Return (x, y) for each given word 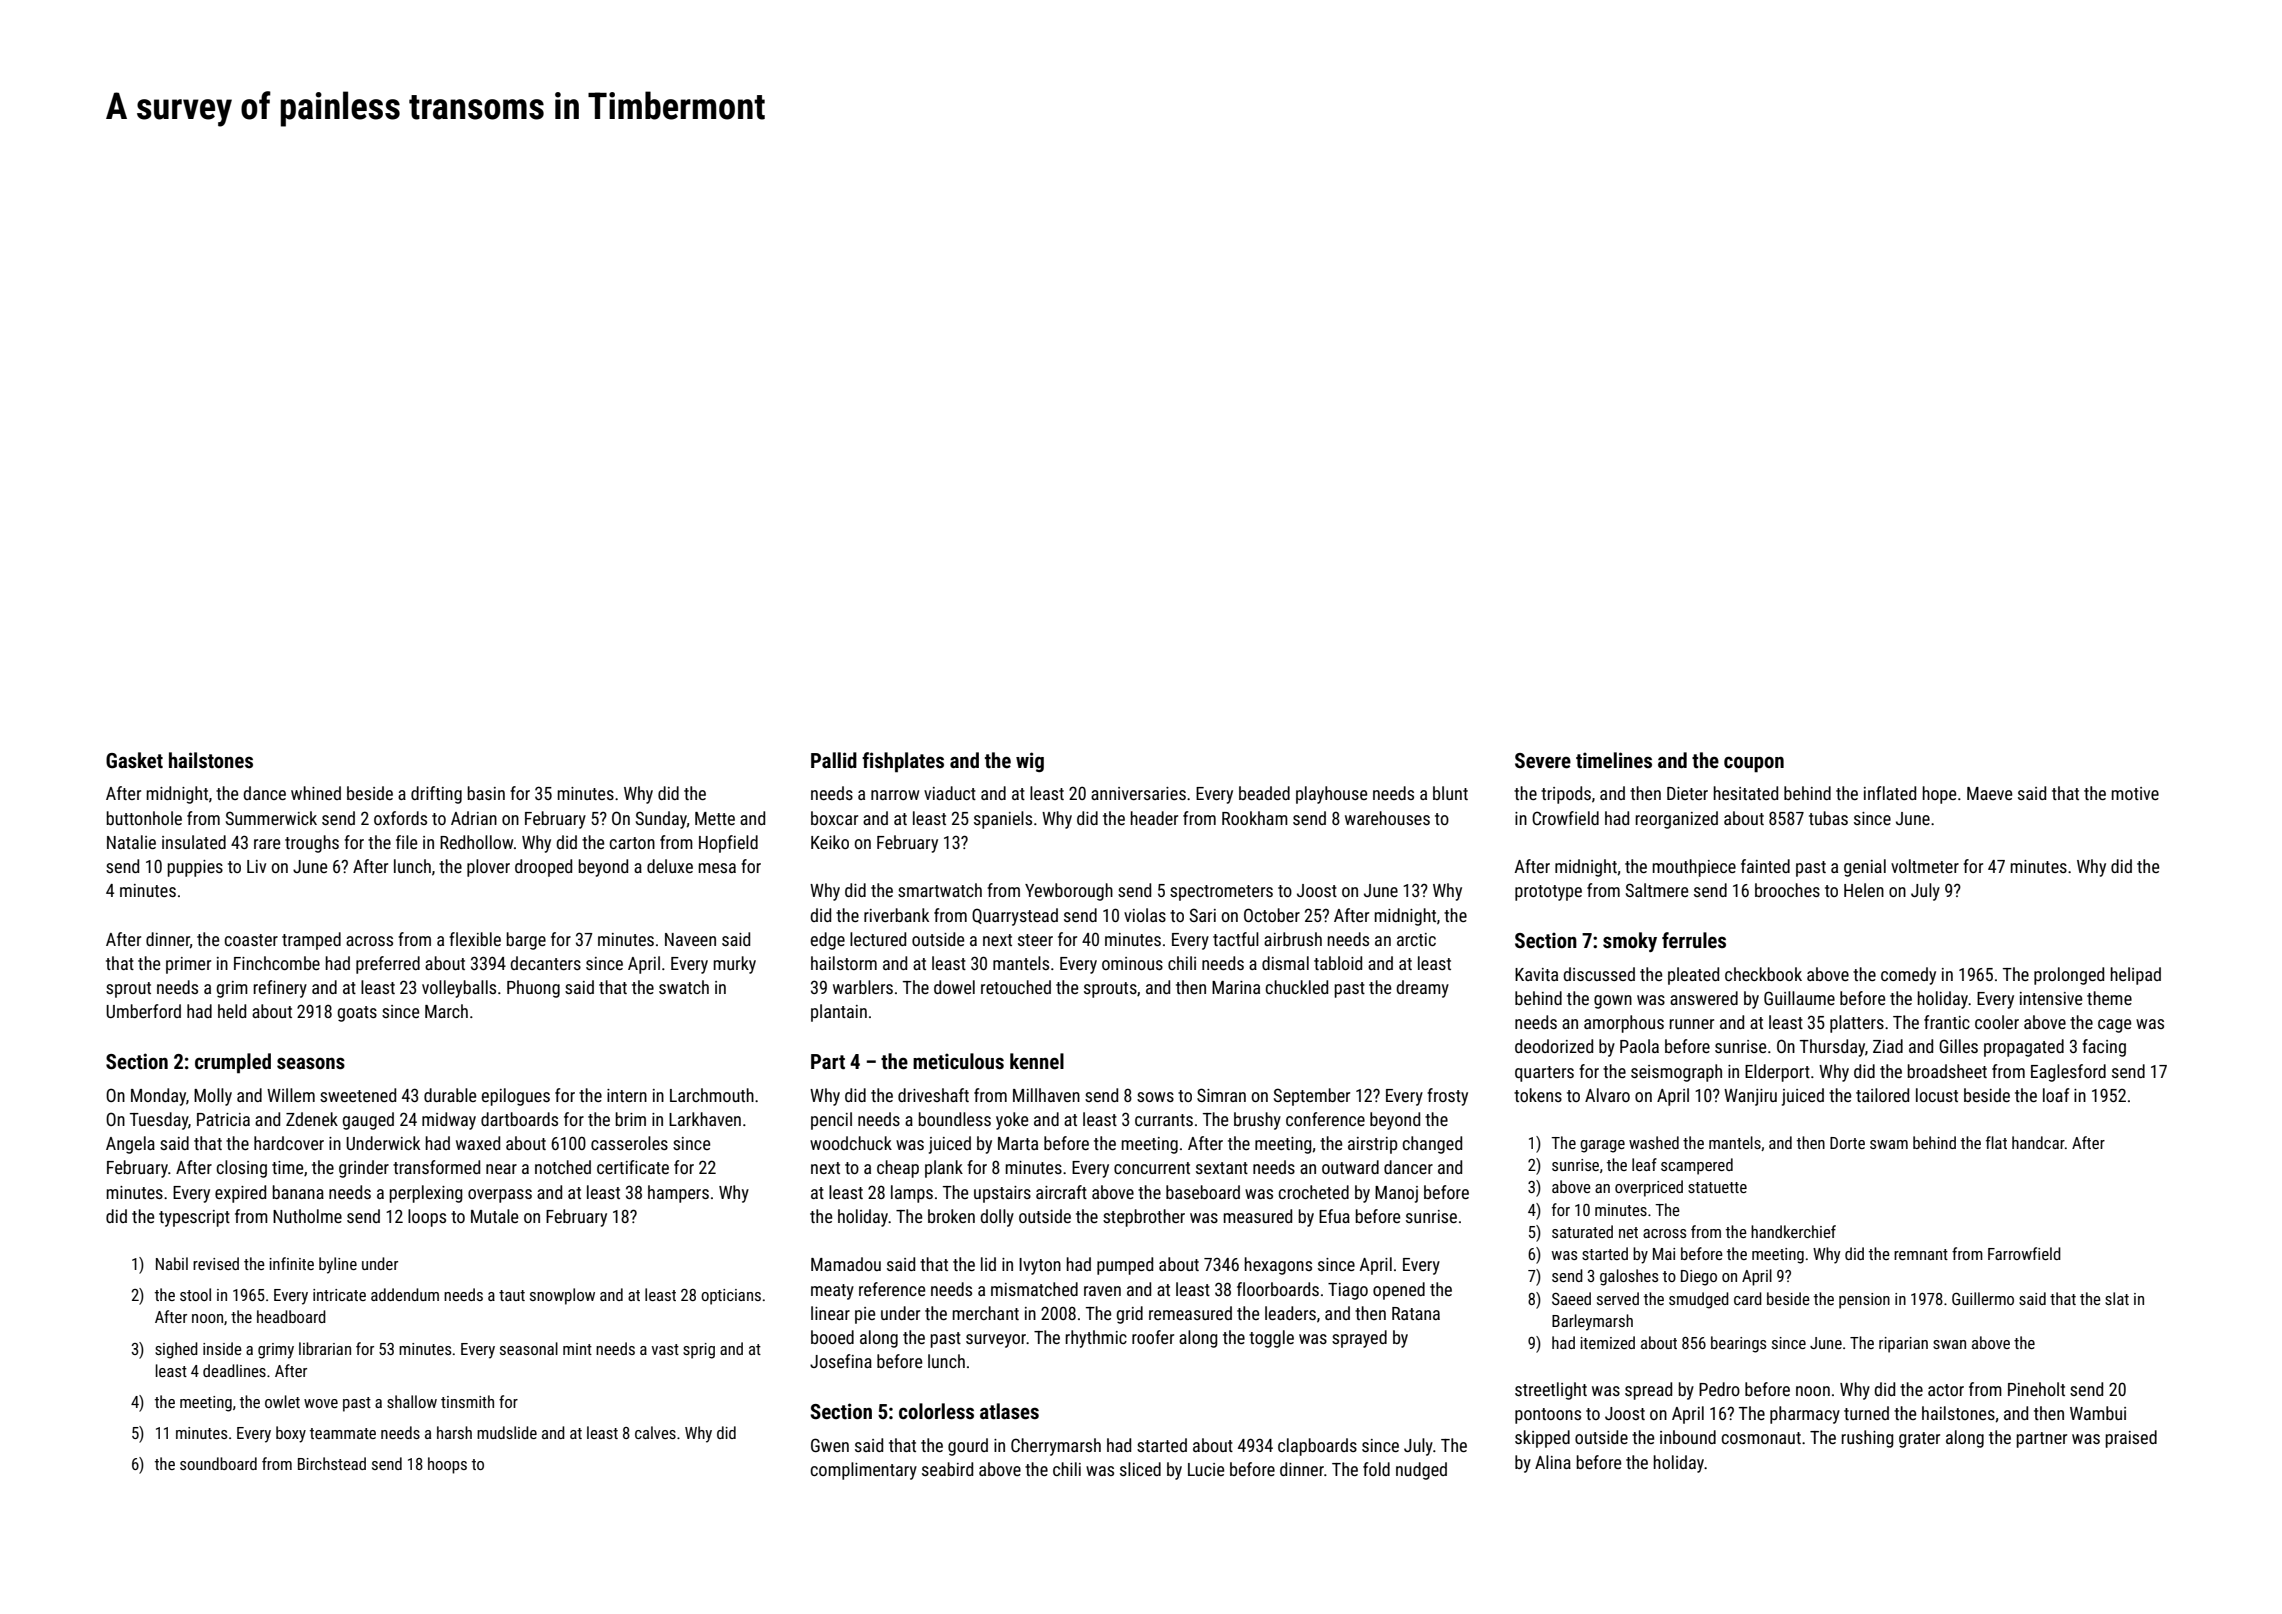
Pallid (834, 760)
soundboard (218, 1463)
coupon (1754, 764)
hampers (678, 1194)
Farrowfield (2024, 1253)
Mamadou (846, 1264)
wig (1030, 762)
